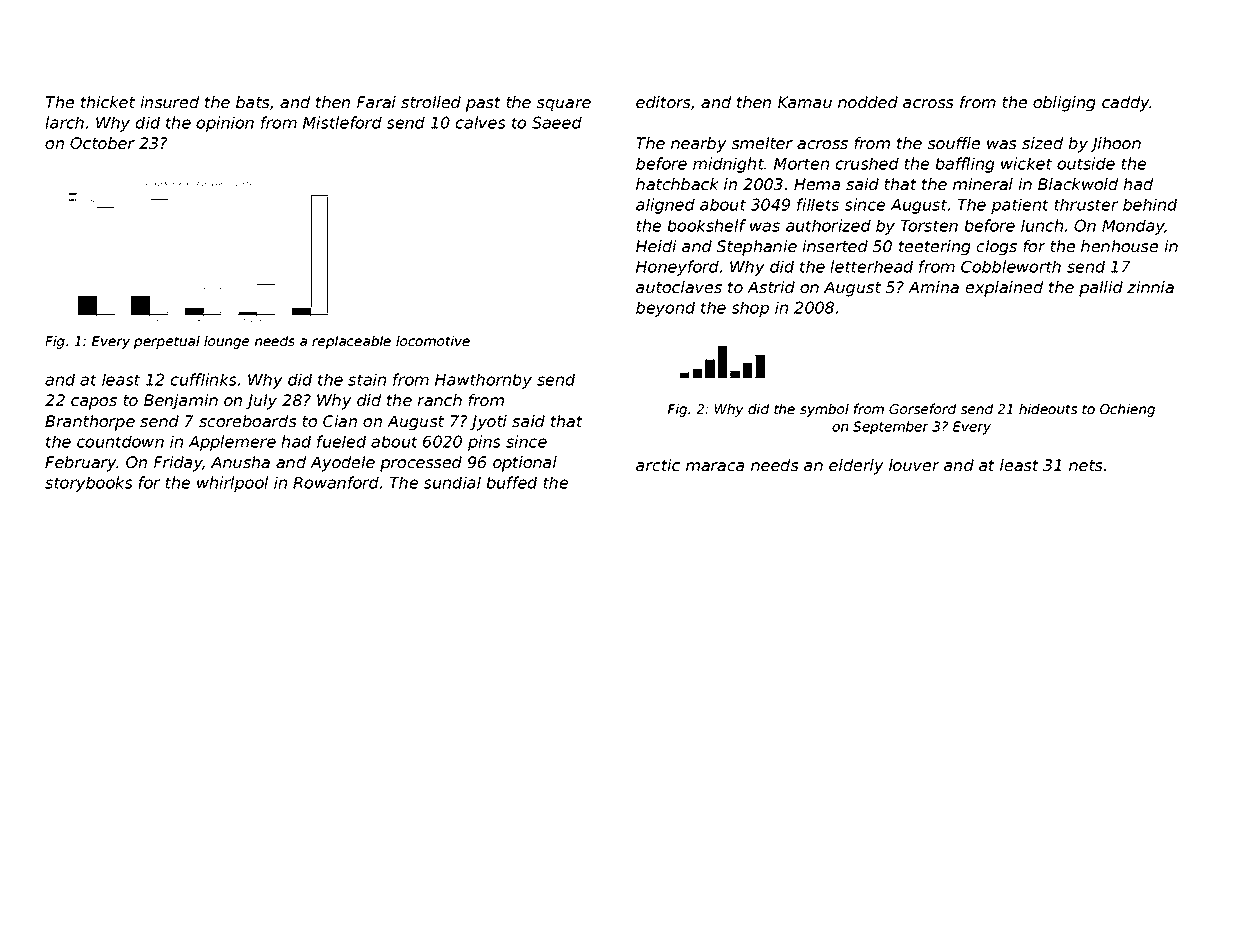  I want to click on aligned, so click(665, 206).
